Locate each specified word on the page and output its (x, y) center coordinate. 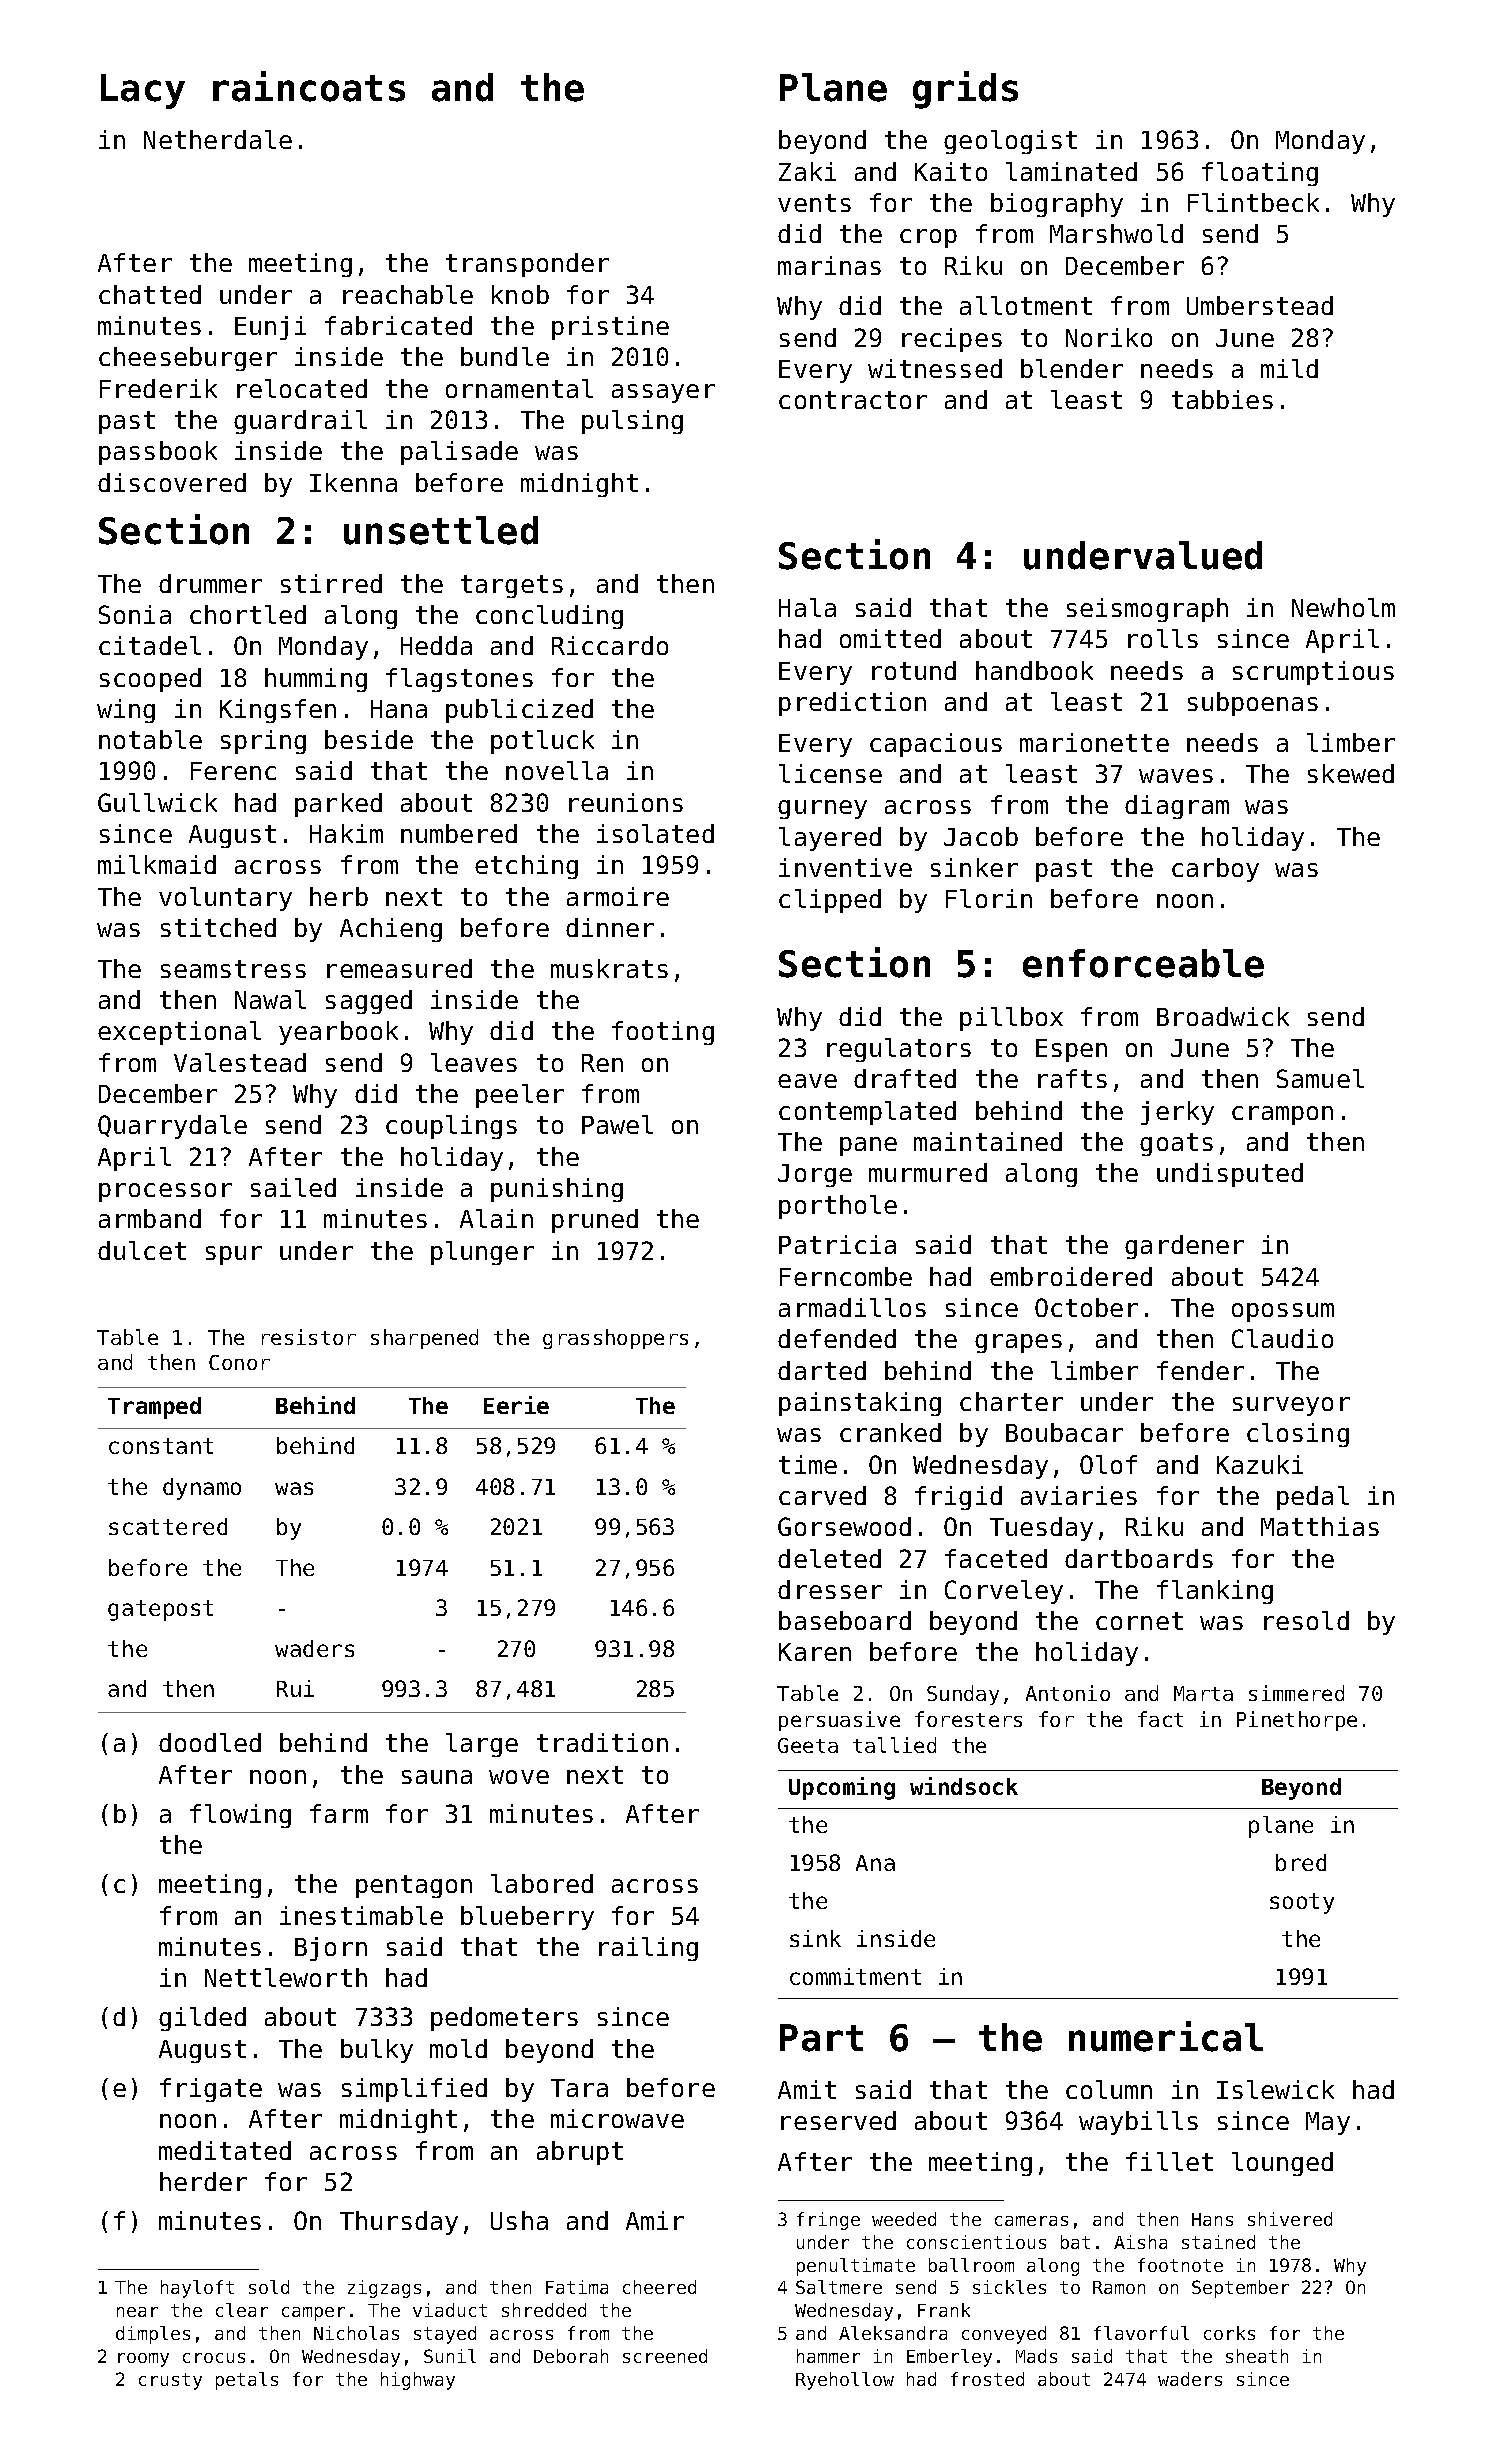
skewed (1351, 773)
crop (928, 238)
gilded (202, 2019)
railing (648, 1949)
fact (1160, 1719)
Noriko (1109, 337)
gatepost (160, 1610)
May (1328, 2123)
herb (339, 896)
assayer (663, 393)
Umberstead (1260, 305)
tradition (602, 1742)
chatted (150, 294)
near (137, 2312)
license (830, 773)
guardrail (300, 422)
